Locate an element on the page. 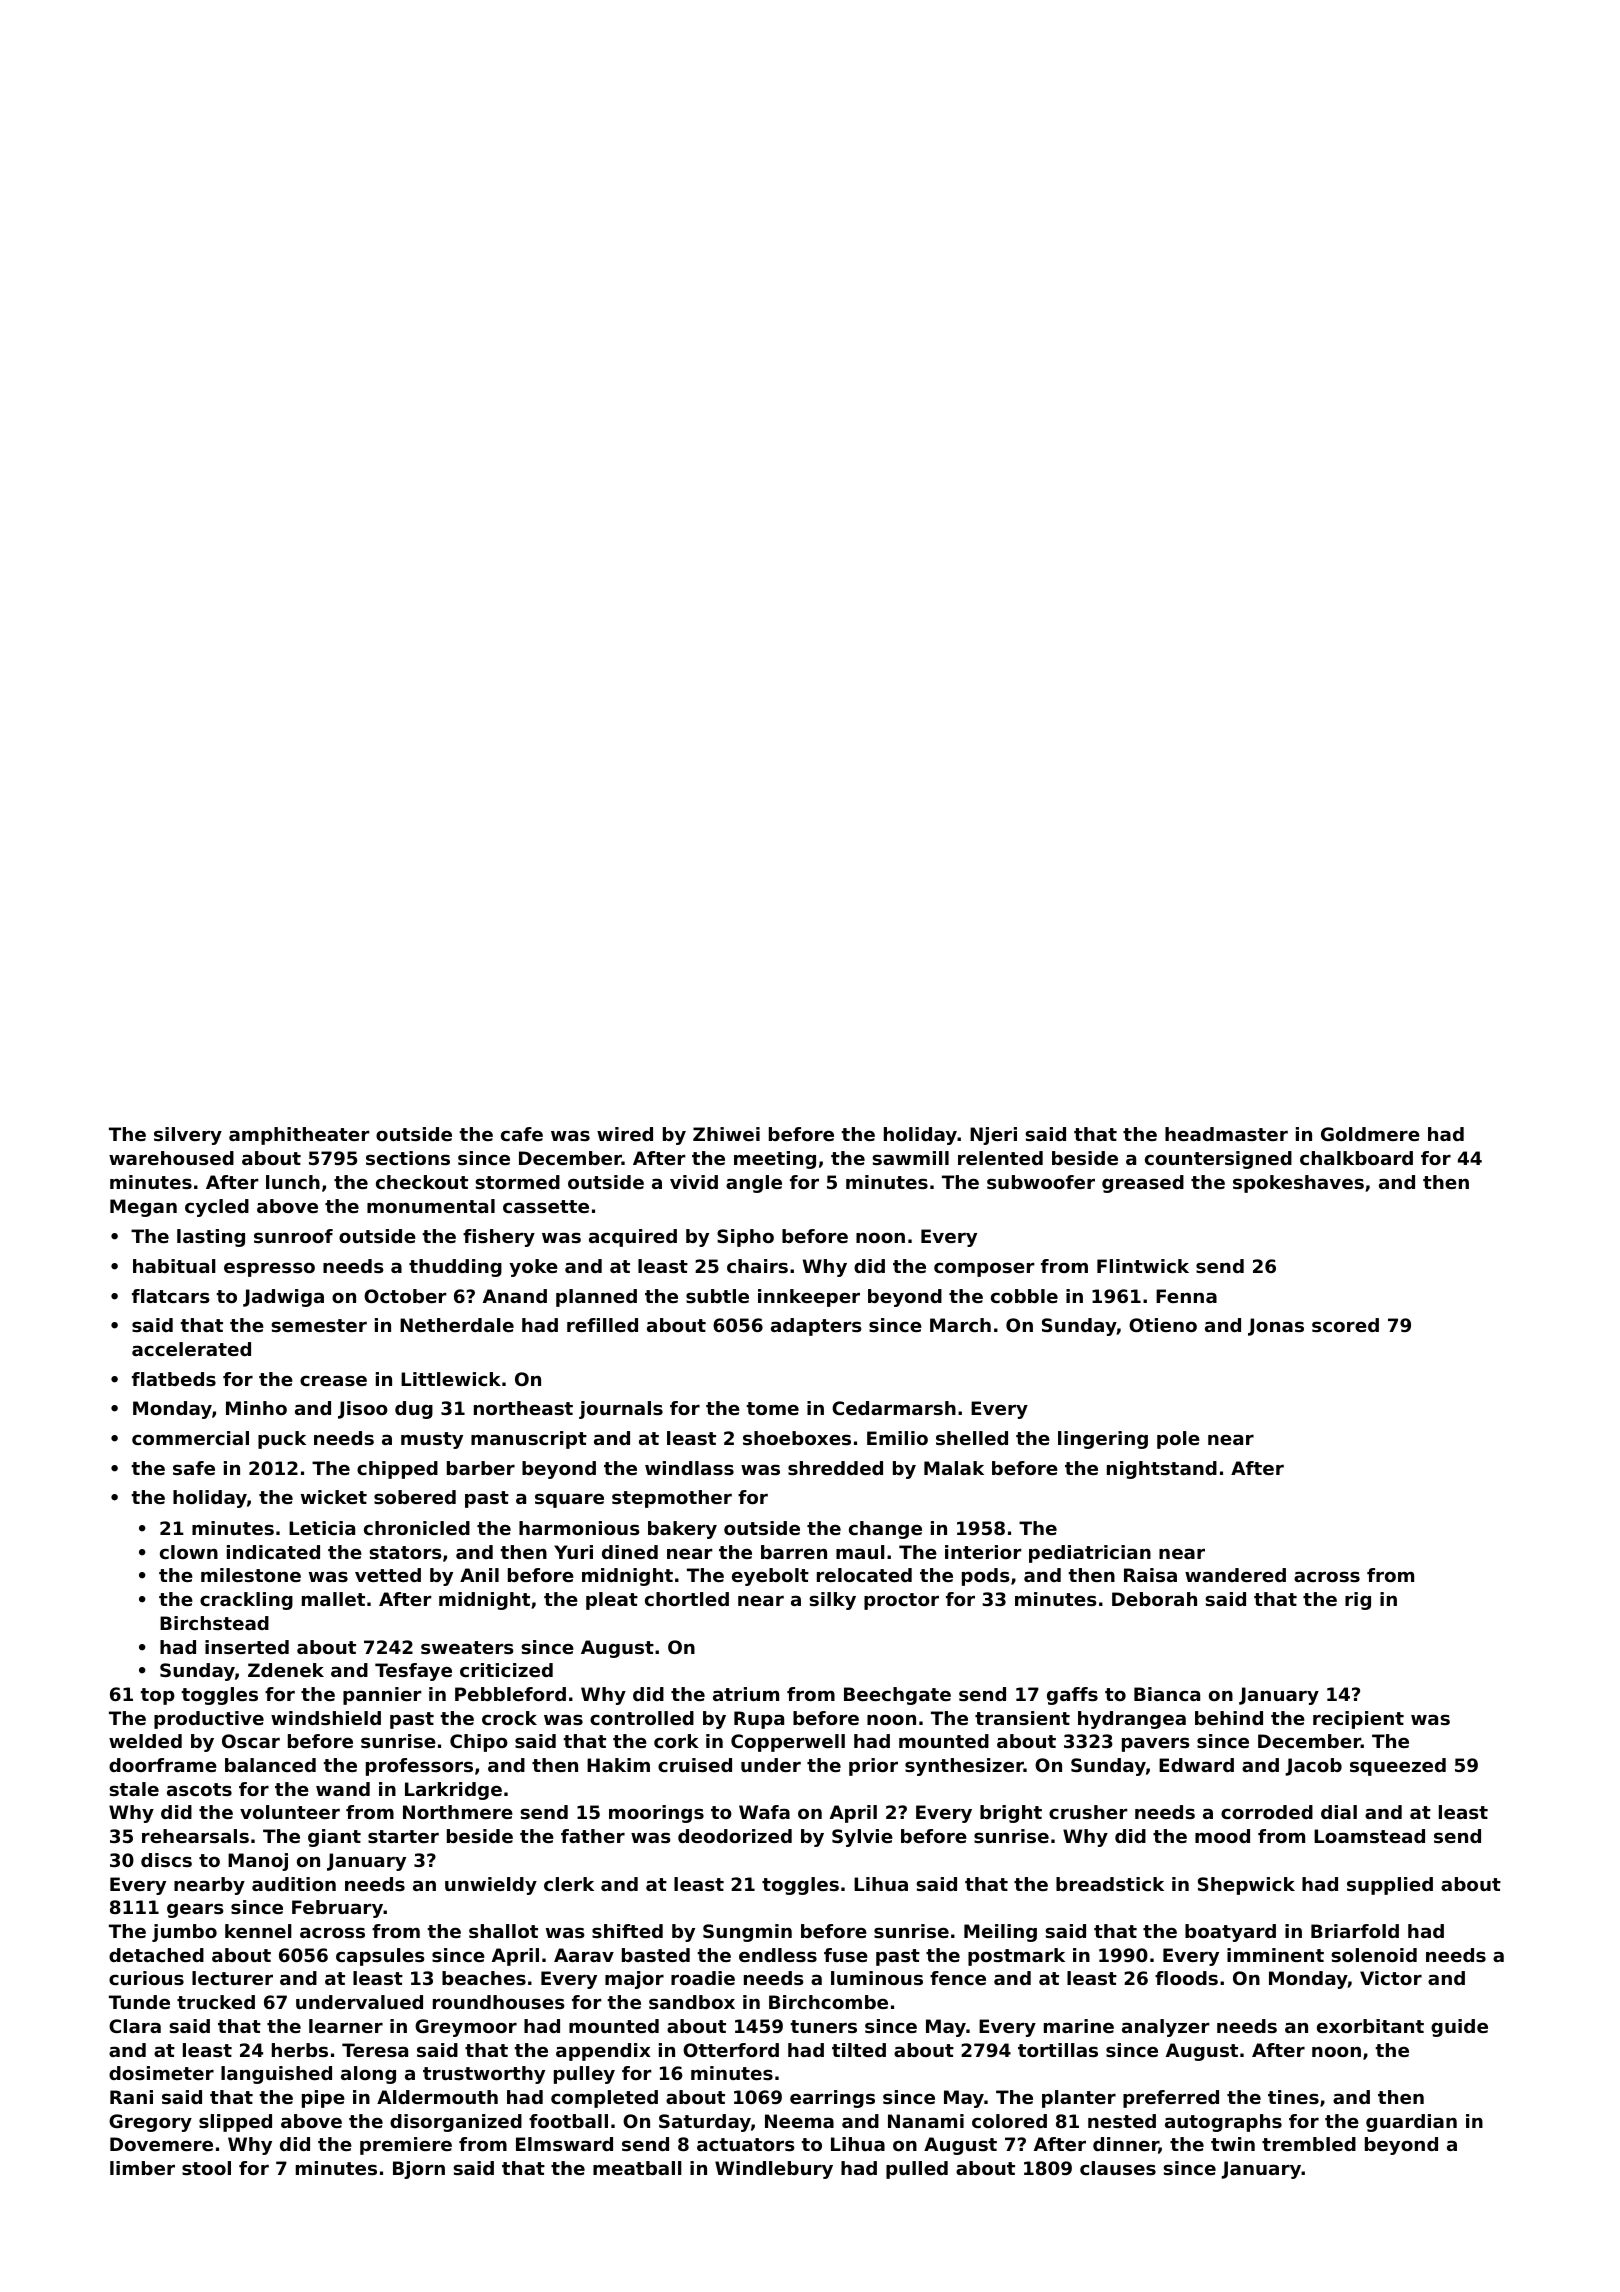  countersigned is located at coordinates (1218, 1160).
